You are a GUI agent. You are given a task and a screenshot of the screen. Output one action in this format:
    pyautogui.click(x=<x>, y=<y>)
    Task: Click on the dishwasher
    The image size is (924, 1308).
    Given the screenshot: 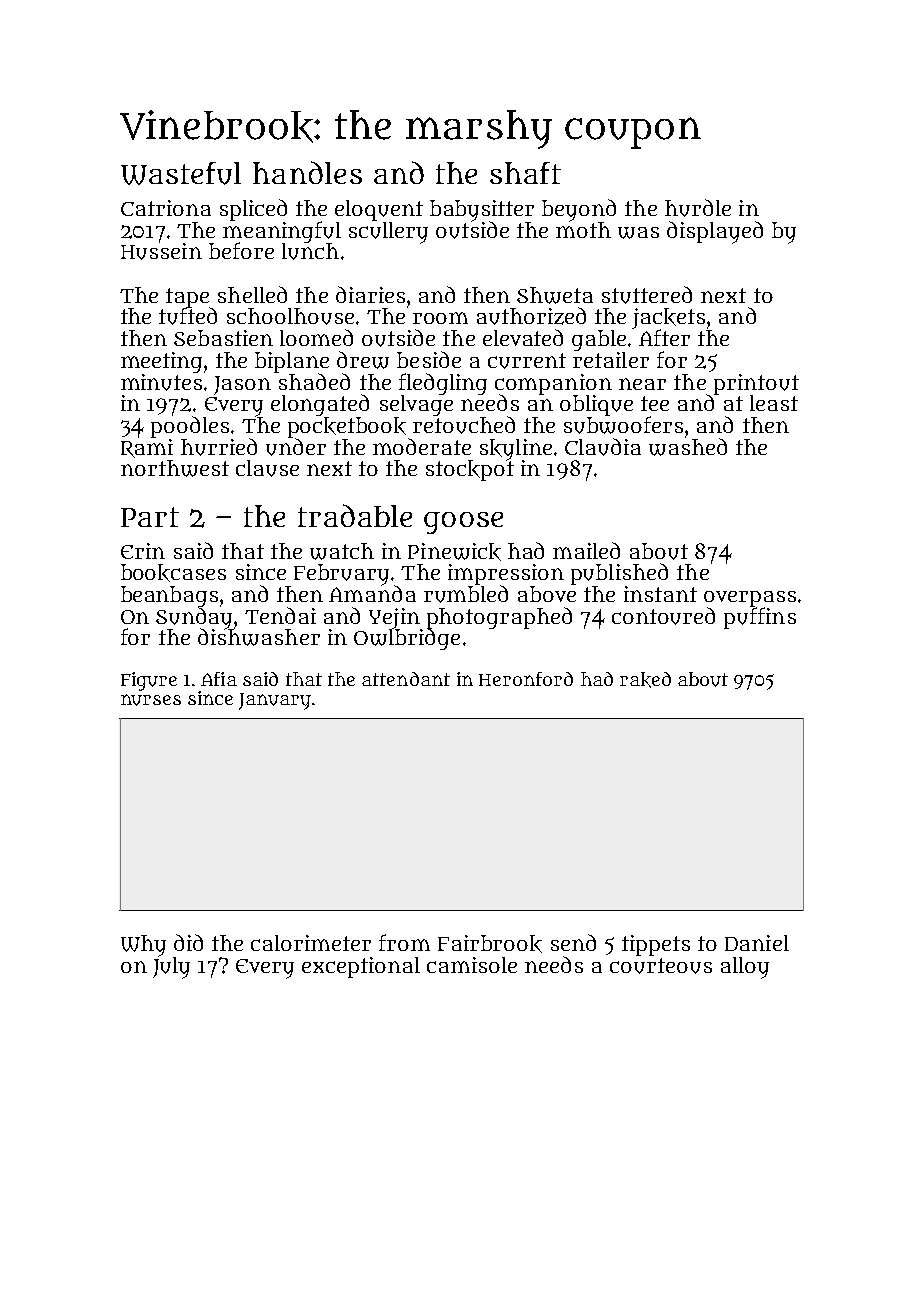 What is the action you would take?
    pyautogui.click(x=259, y=637)
